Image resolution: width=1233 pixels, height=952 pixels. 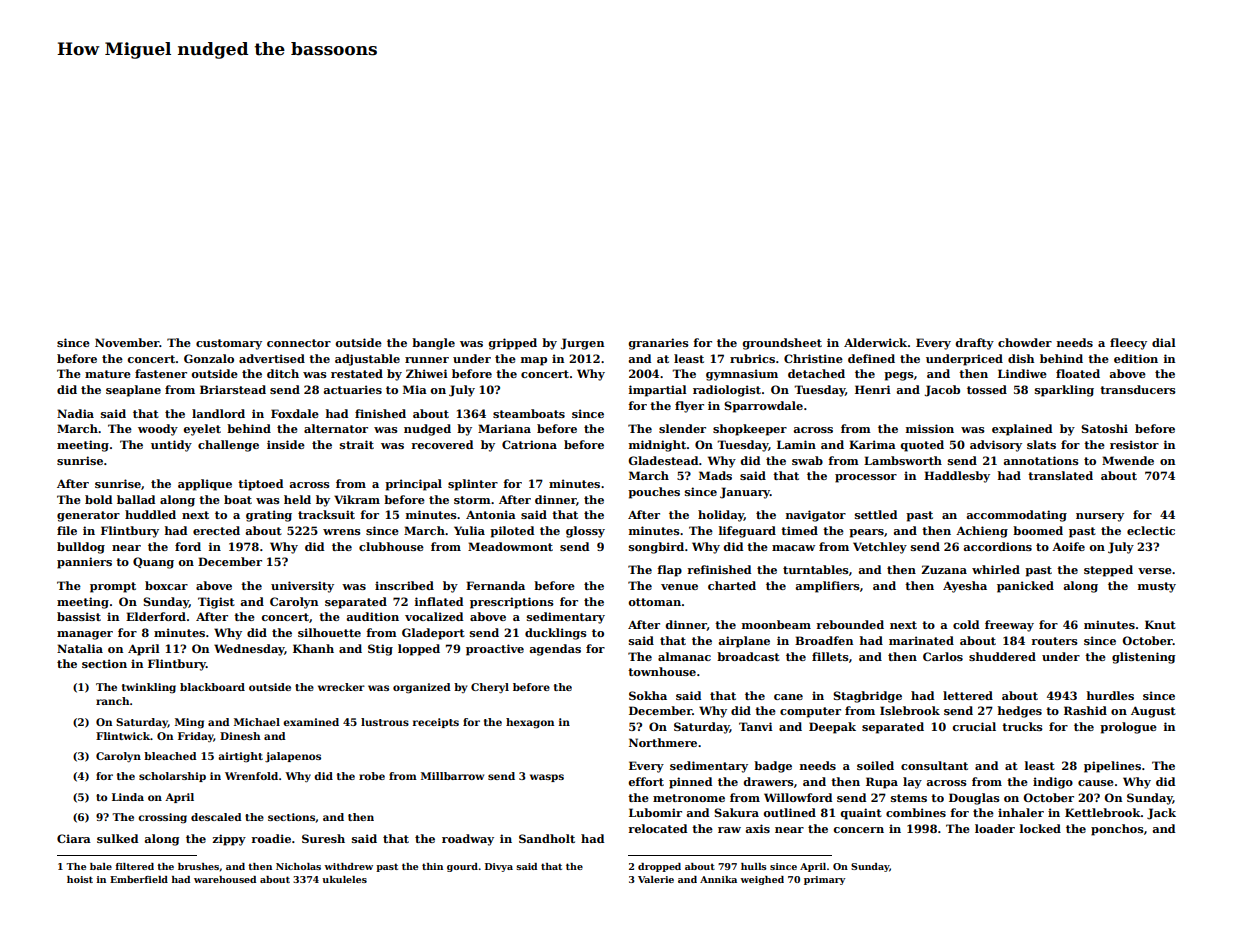 What do you see at coordinates (585, 532) in the screenshot?
I see `glossy` at bounding box center [585, 532].
